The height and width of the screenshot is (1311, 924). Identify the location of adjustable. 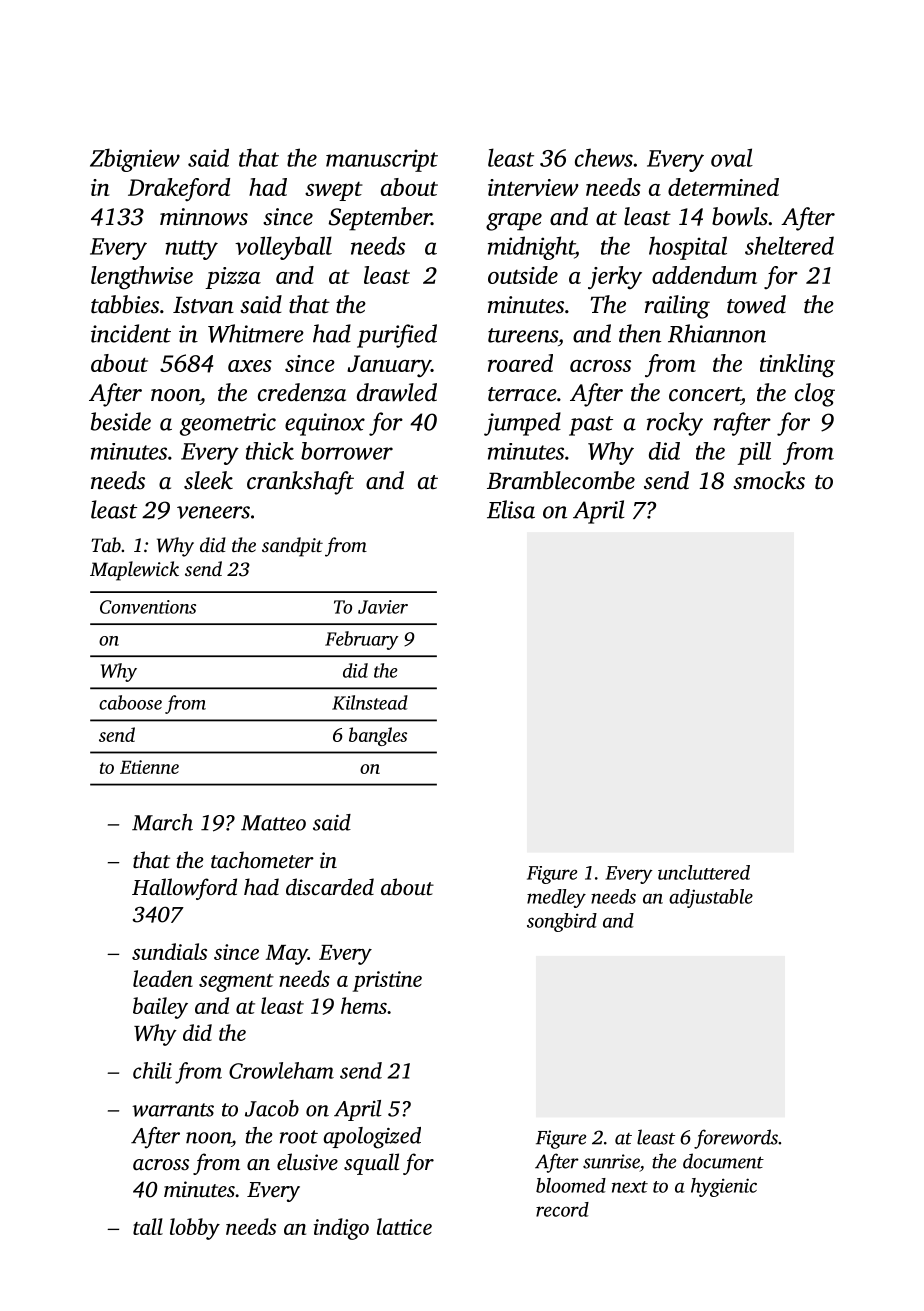
(711, 898).
